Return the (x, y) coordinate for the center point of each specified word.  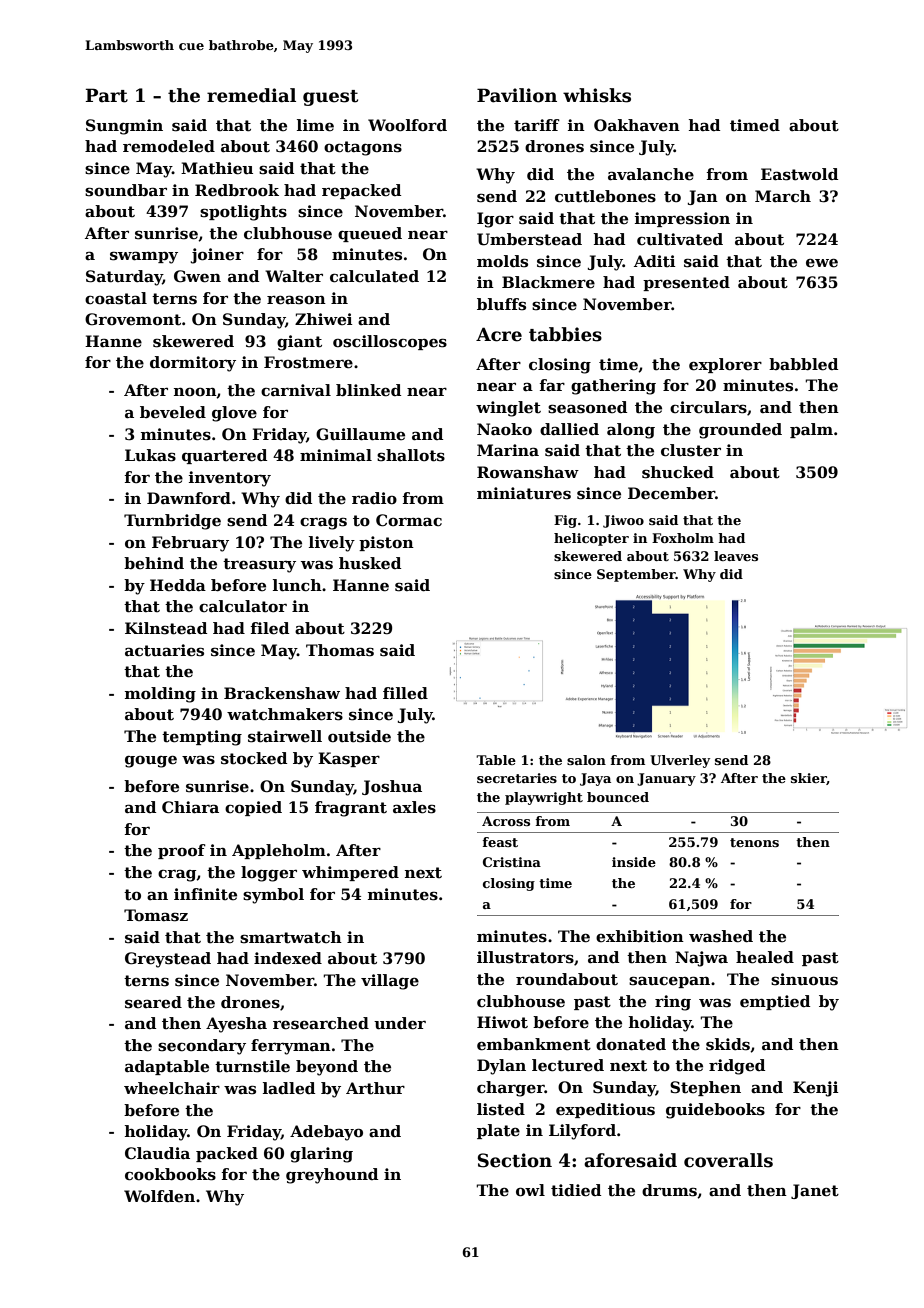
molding (160, 695)
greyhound (332, 1176)
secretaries (517, 778)
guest (330, 98)
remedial (251, 95)
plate (498, 1131)
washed (721, 936)
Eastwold (799, 174)
